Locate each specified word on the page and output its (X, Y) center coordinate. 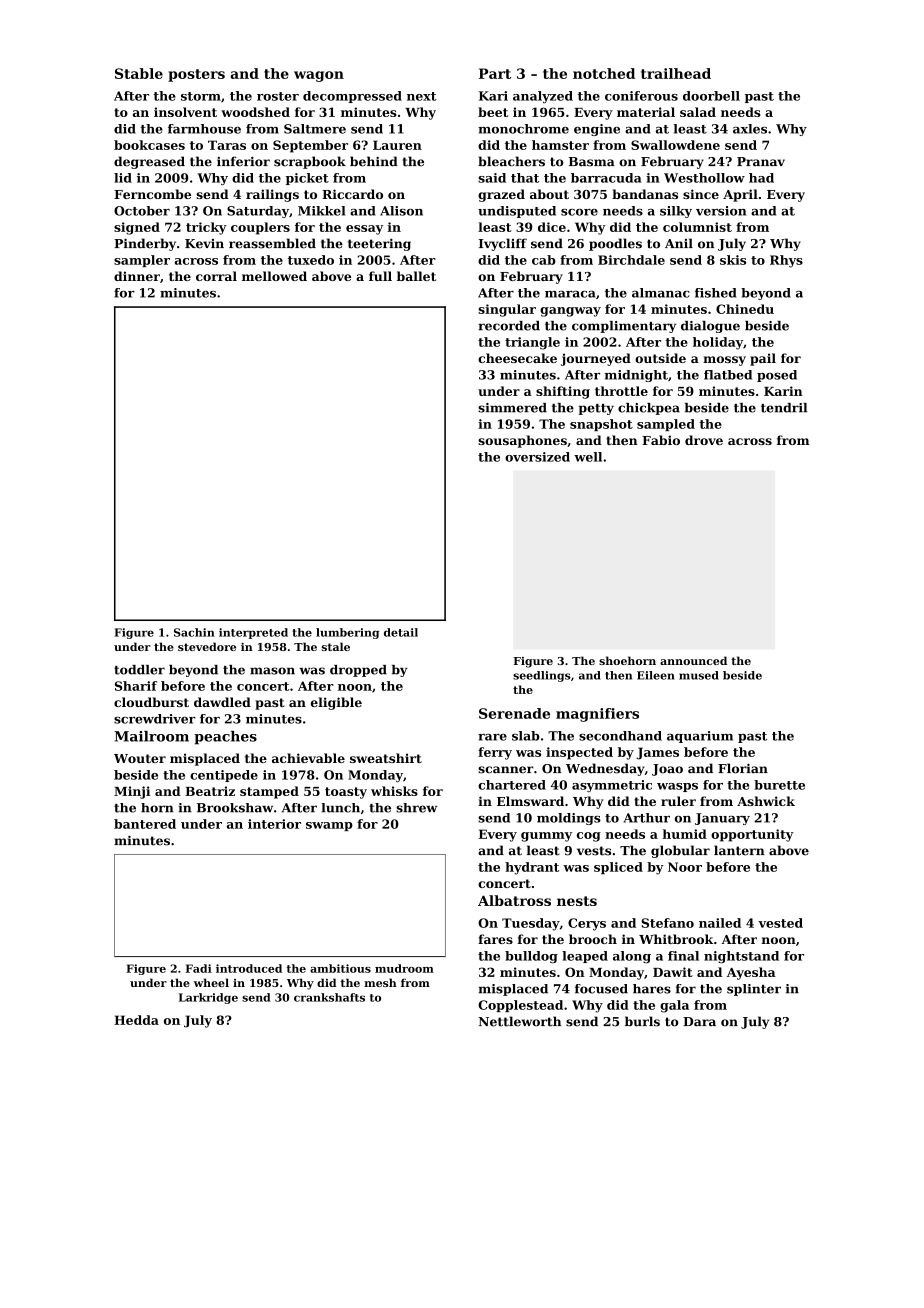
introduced (249, 968)
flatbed (728, 375)
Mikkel (321, 211)
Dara (699, 1022)
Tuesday (531, 924)
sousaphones (522, 441)
